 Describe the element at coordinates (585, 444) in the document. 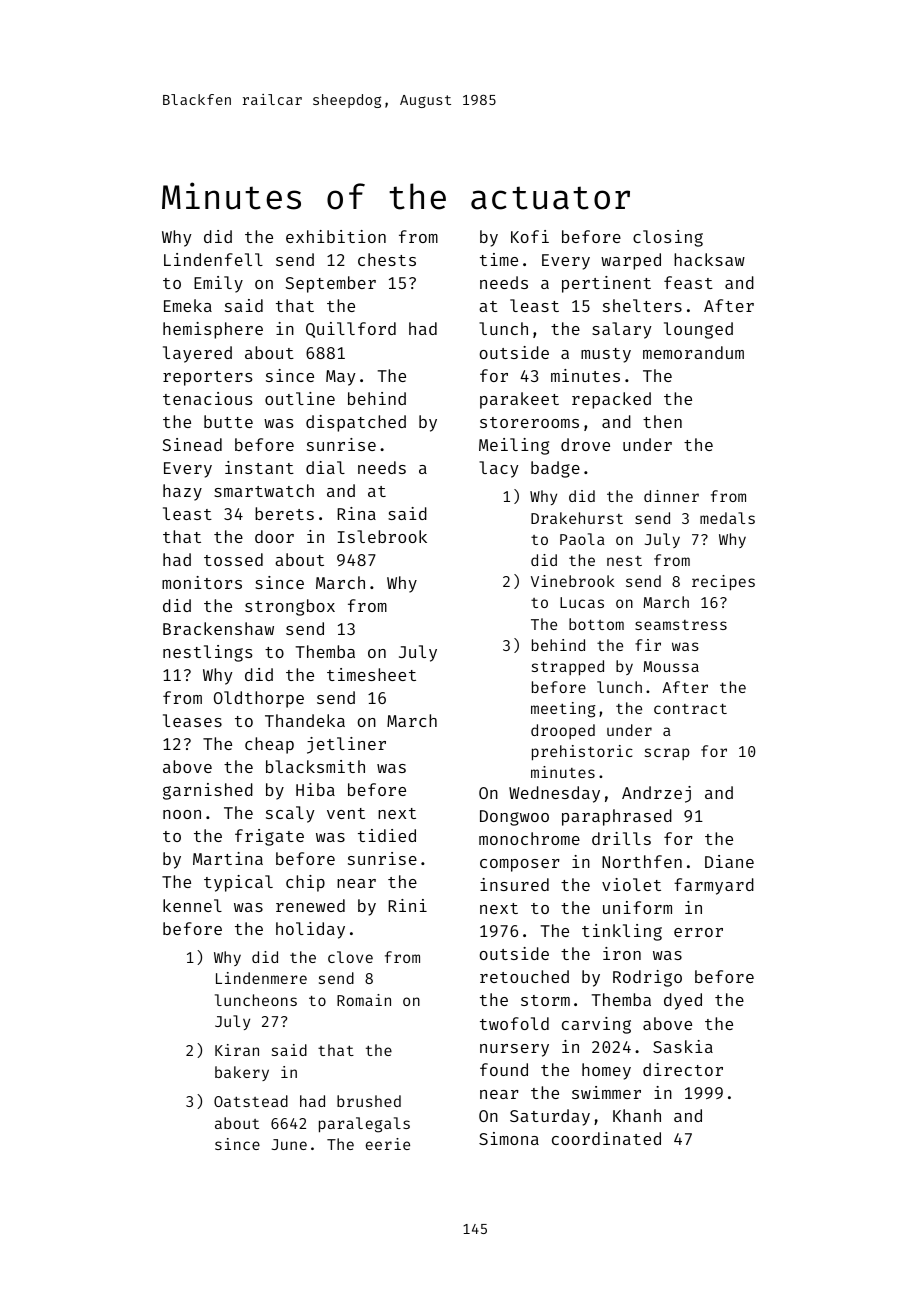

I see `drove` at that location.
